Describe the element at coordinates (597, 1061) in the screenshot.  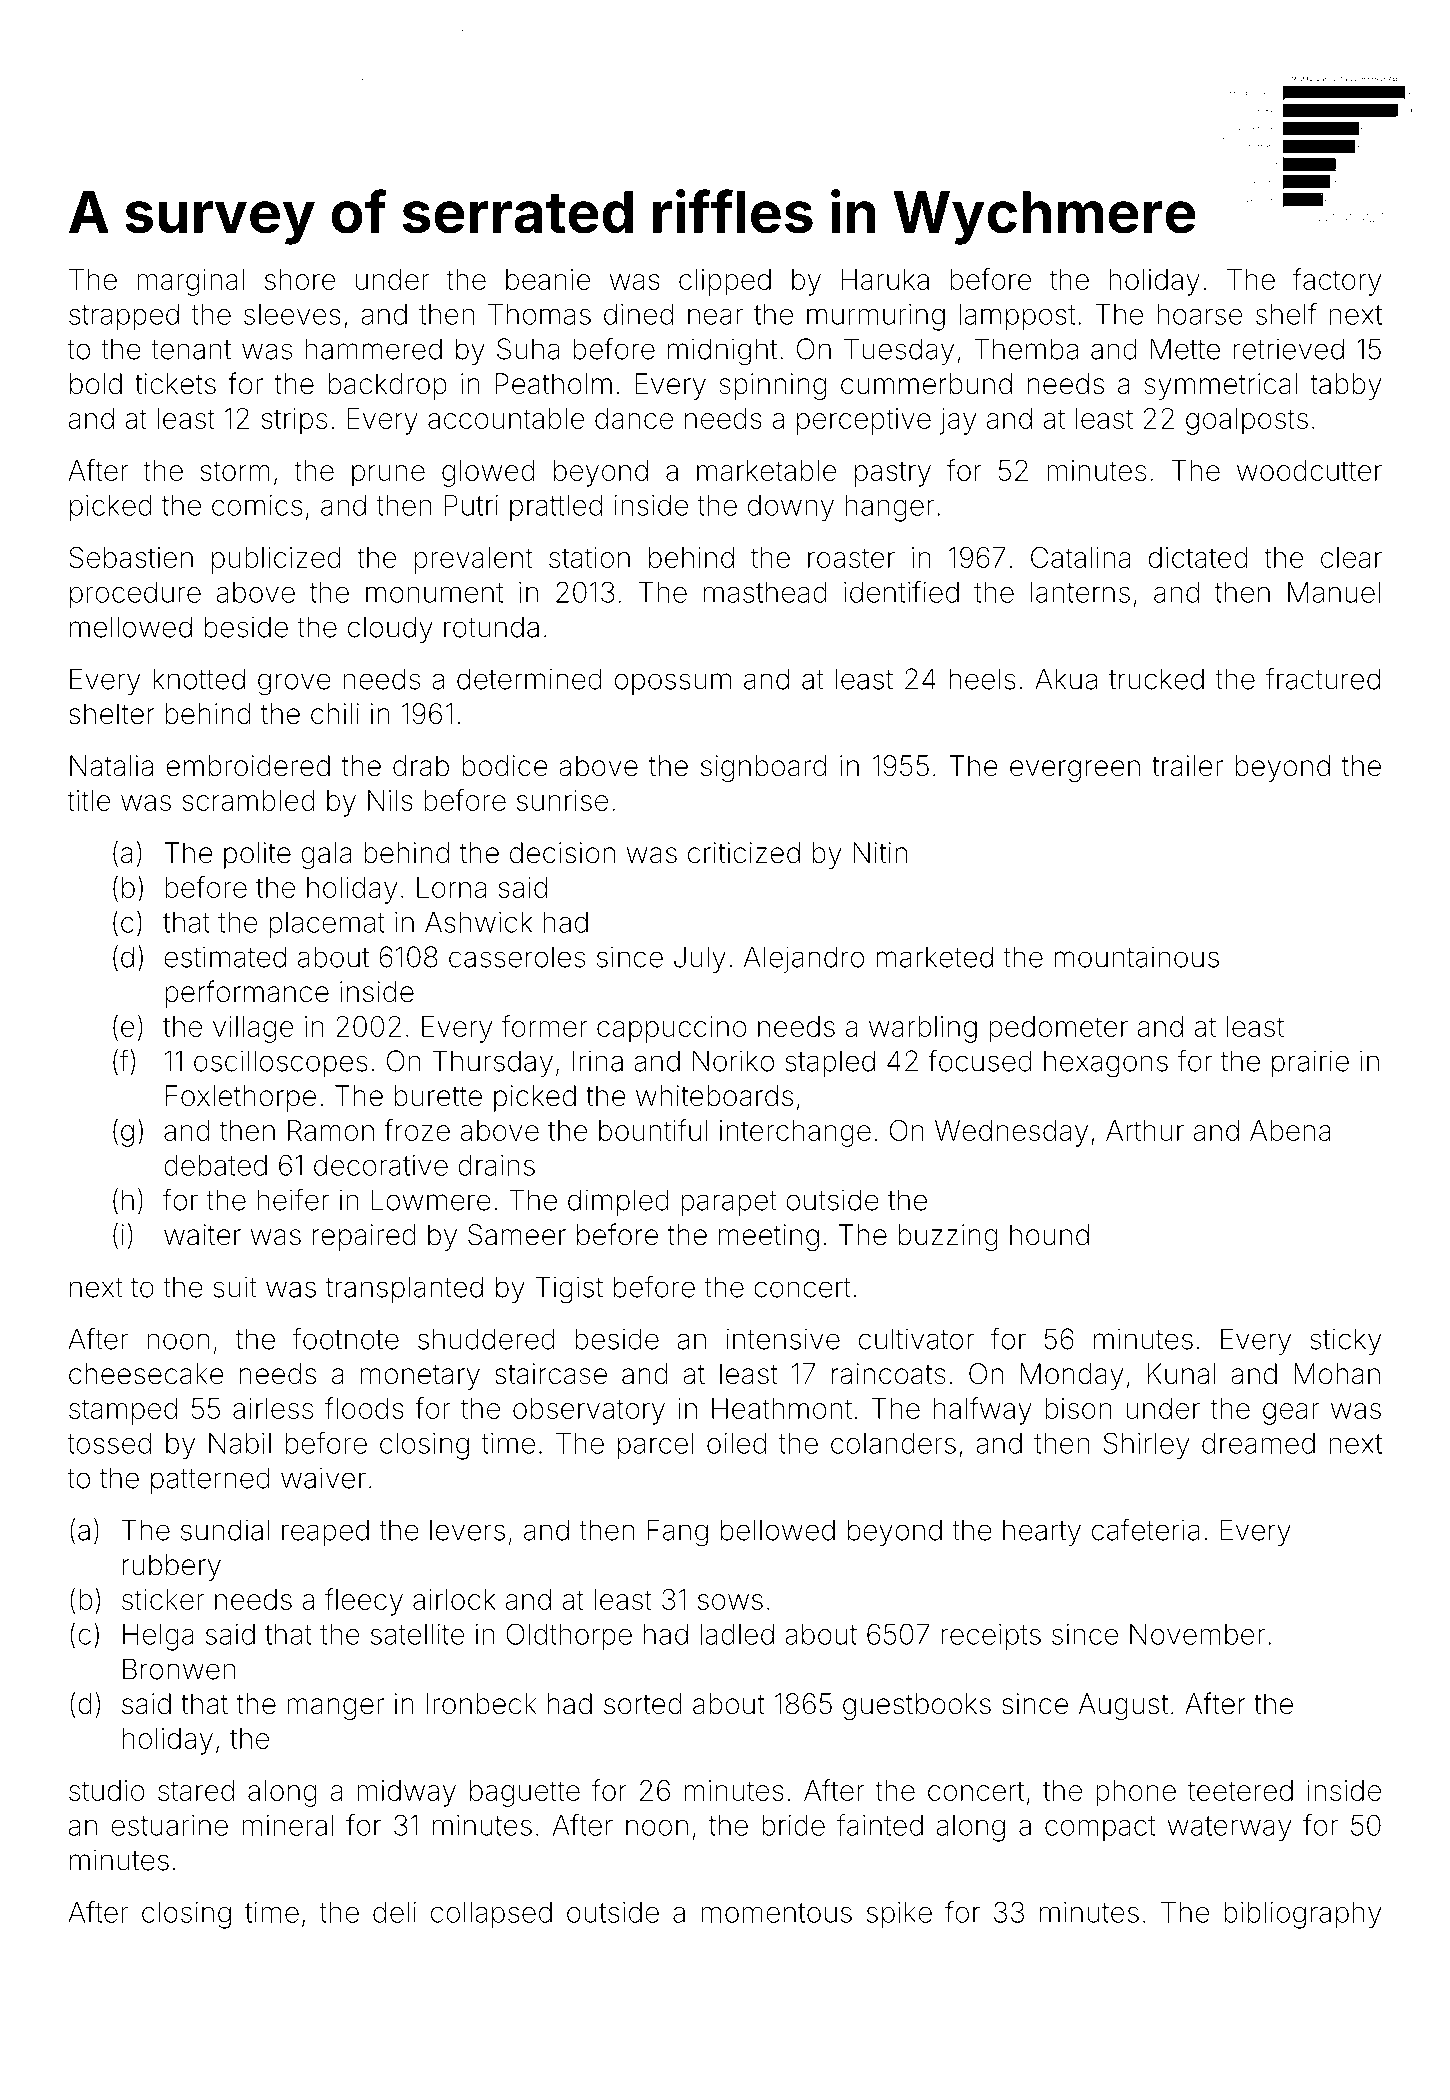
I see `Irina` at that location.
